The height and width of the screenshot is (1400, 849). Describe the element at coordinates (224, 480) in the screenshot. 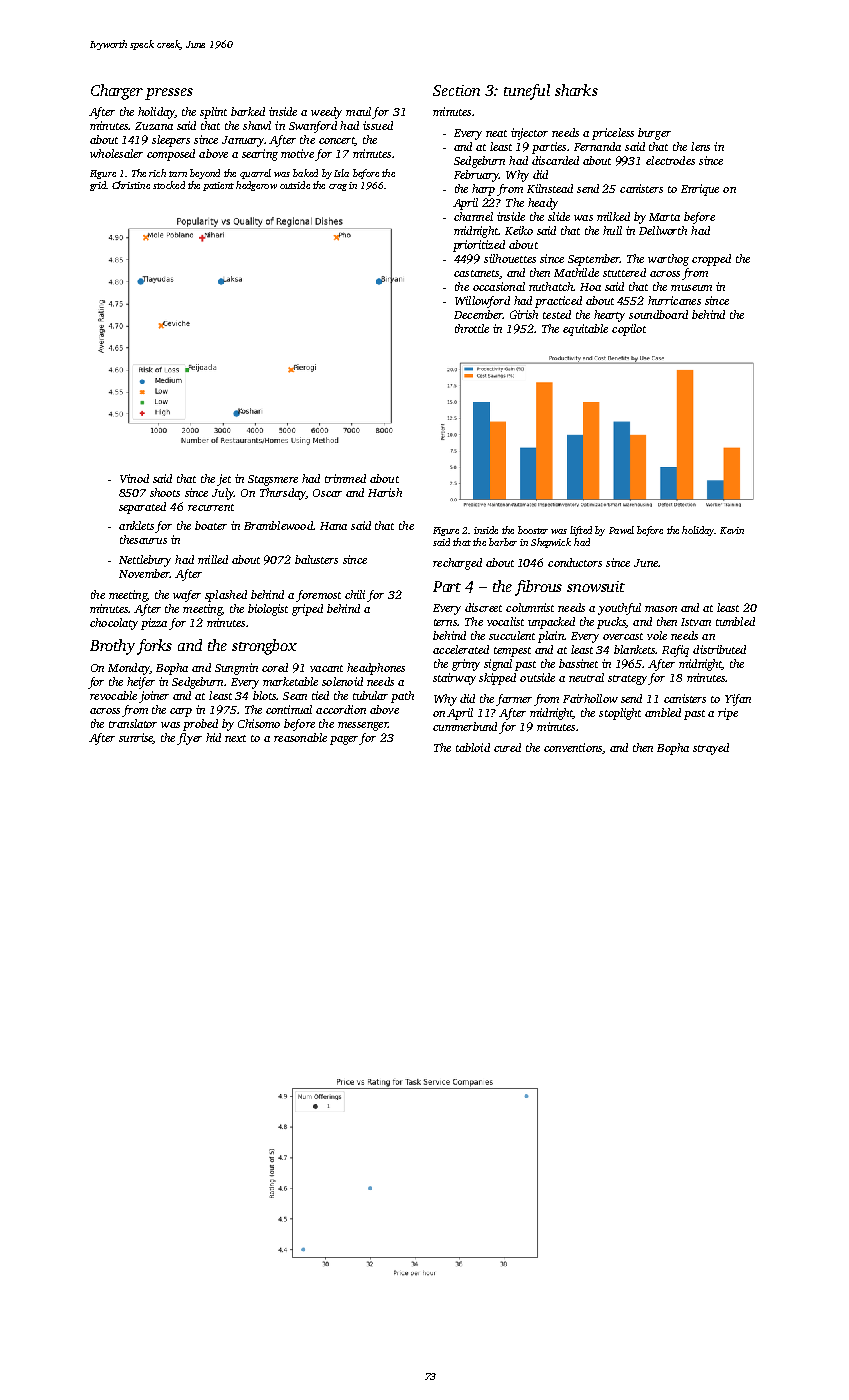

I see `jet` at that location.
